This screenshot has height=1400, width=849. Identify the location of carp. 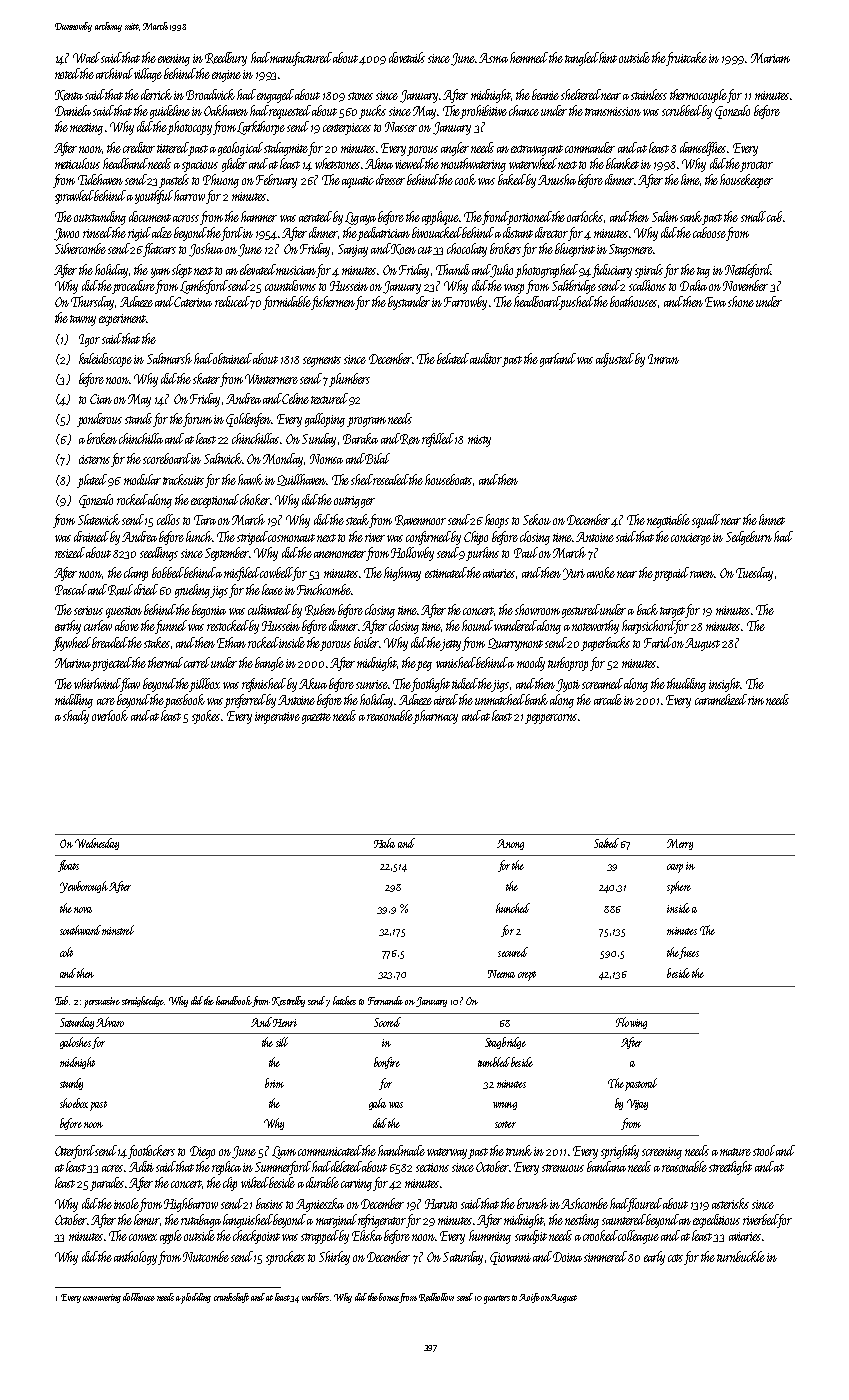
(675, 868).
